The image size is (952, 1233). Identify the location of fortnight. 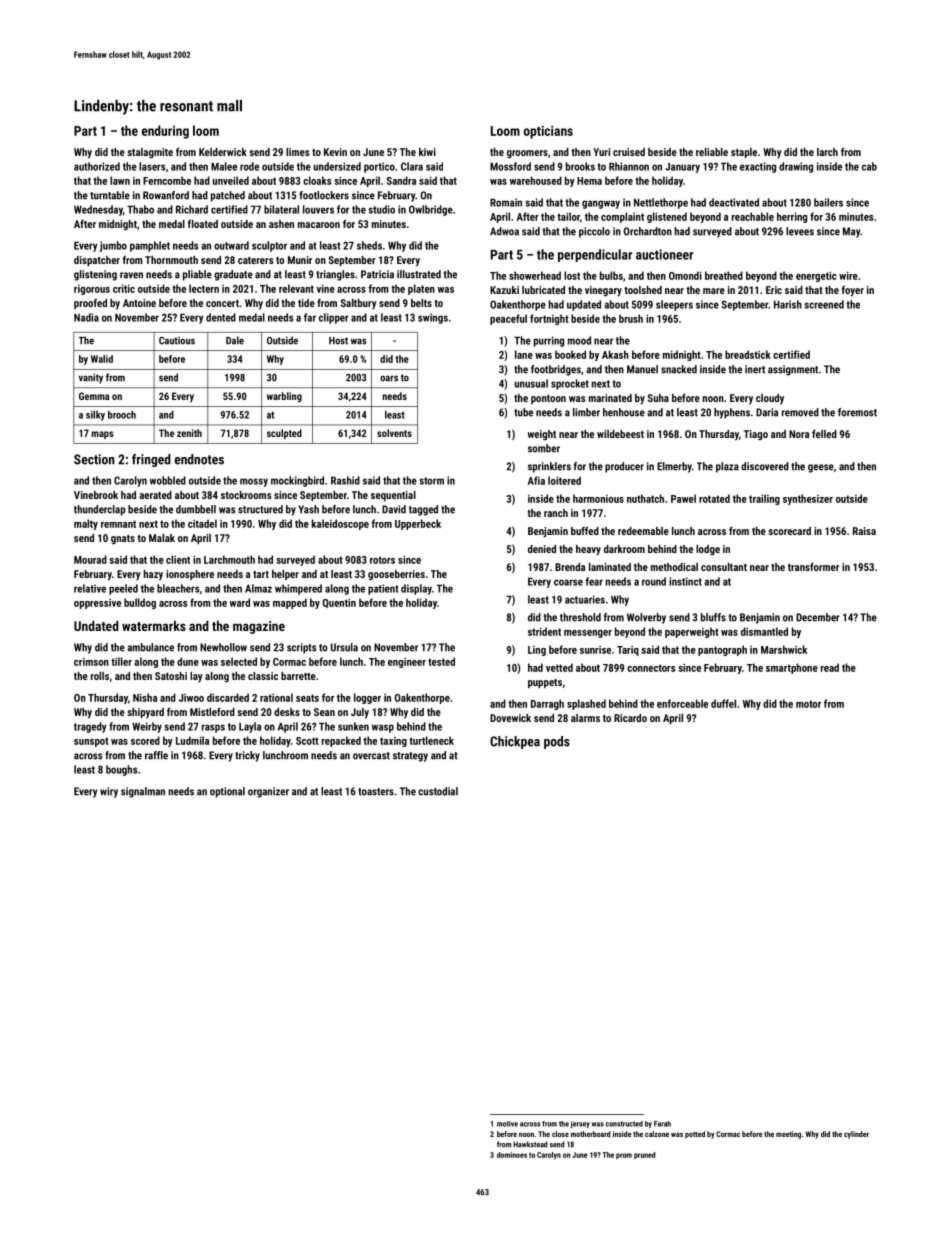
(549, 319).
